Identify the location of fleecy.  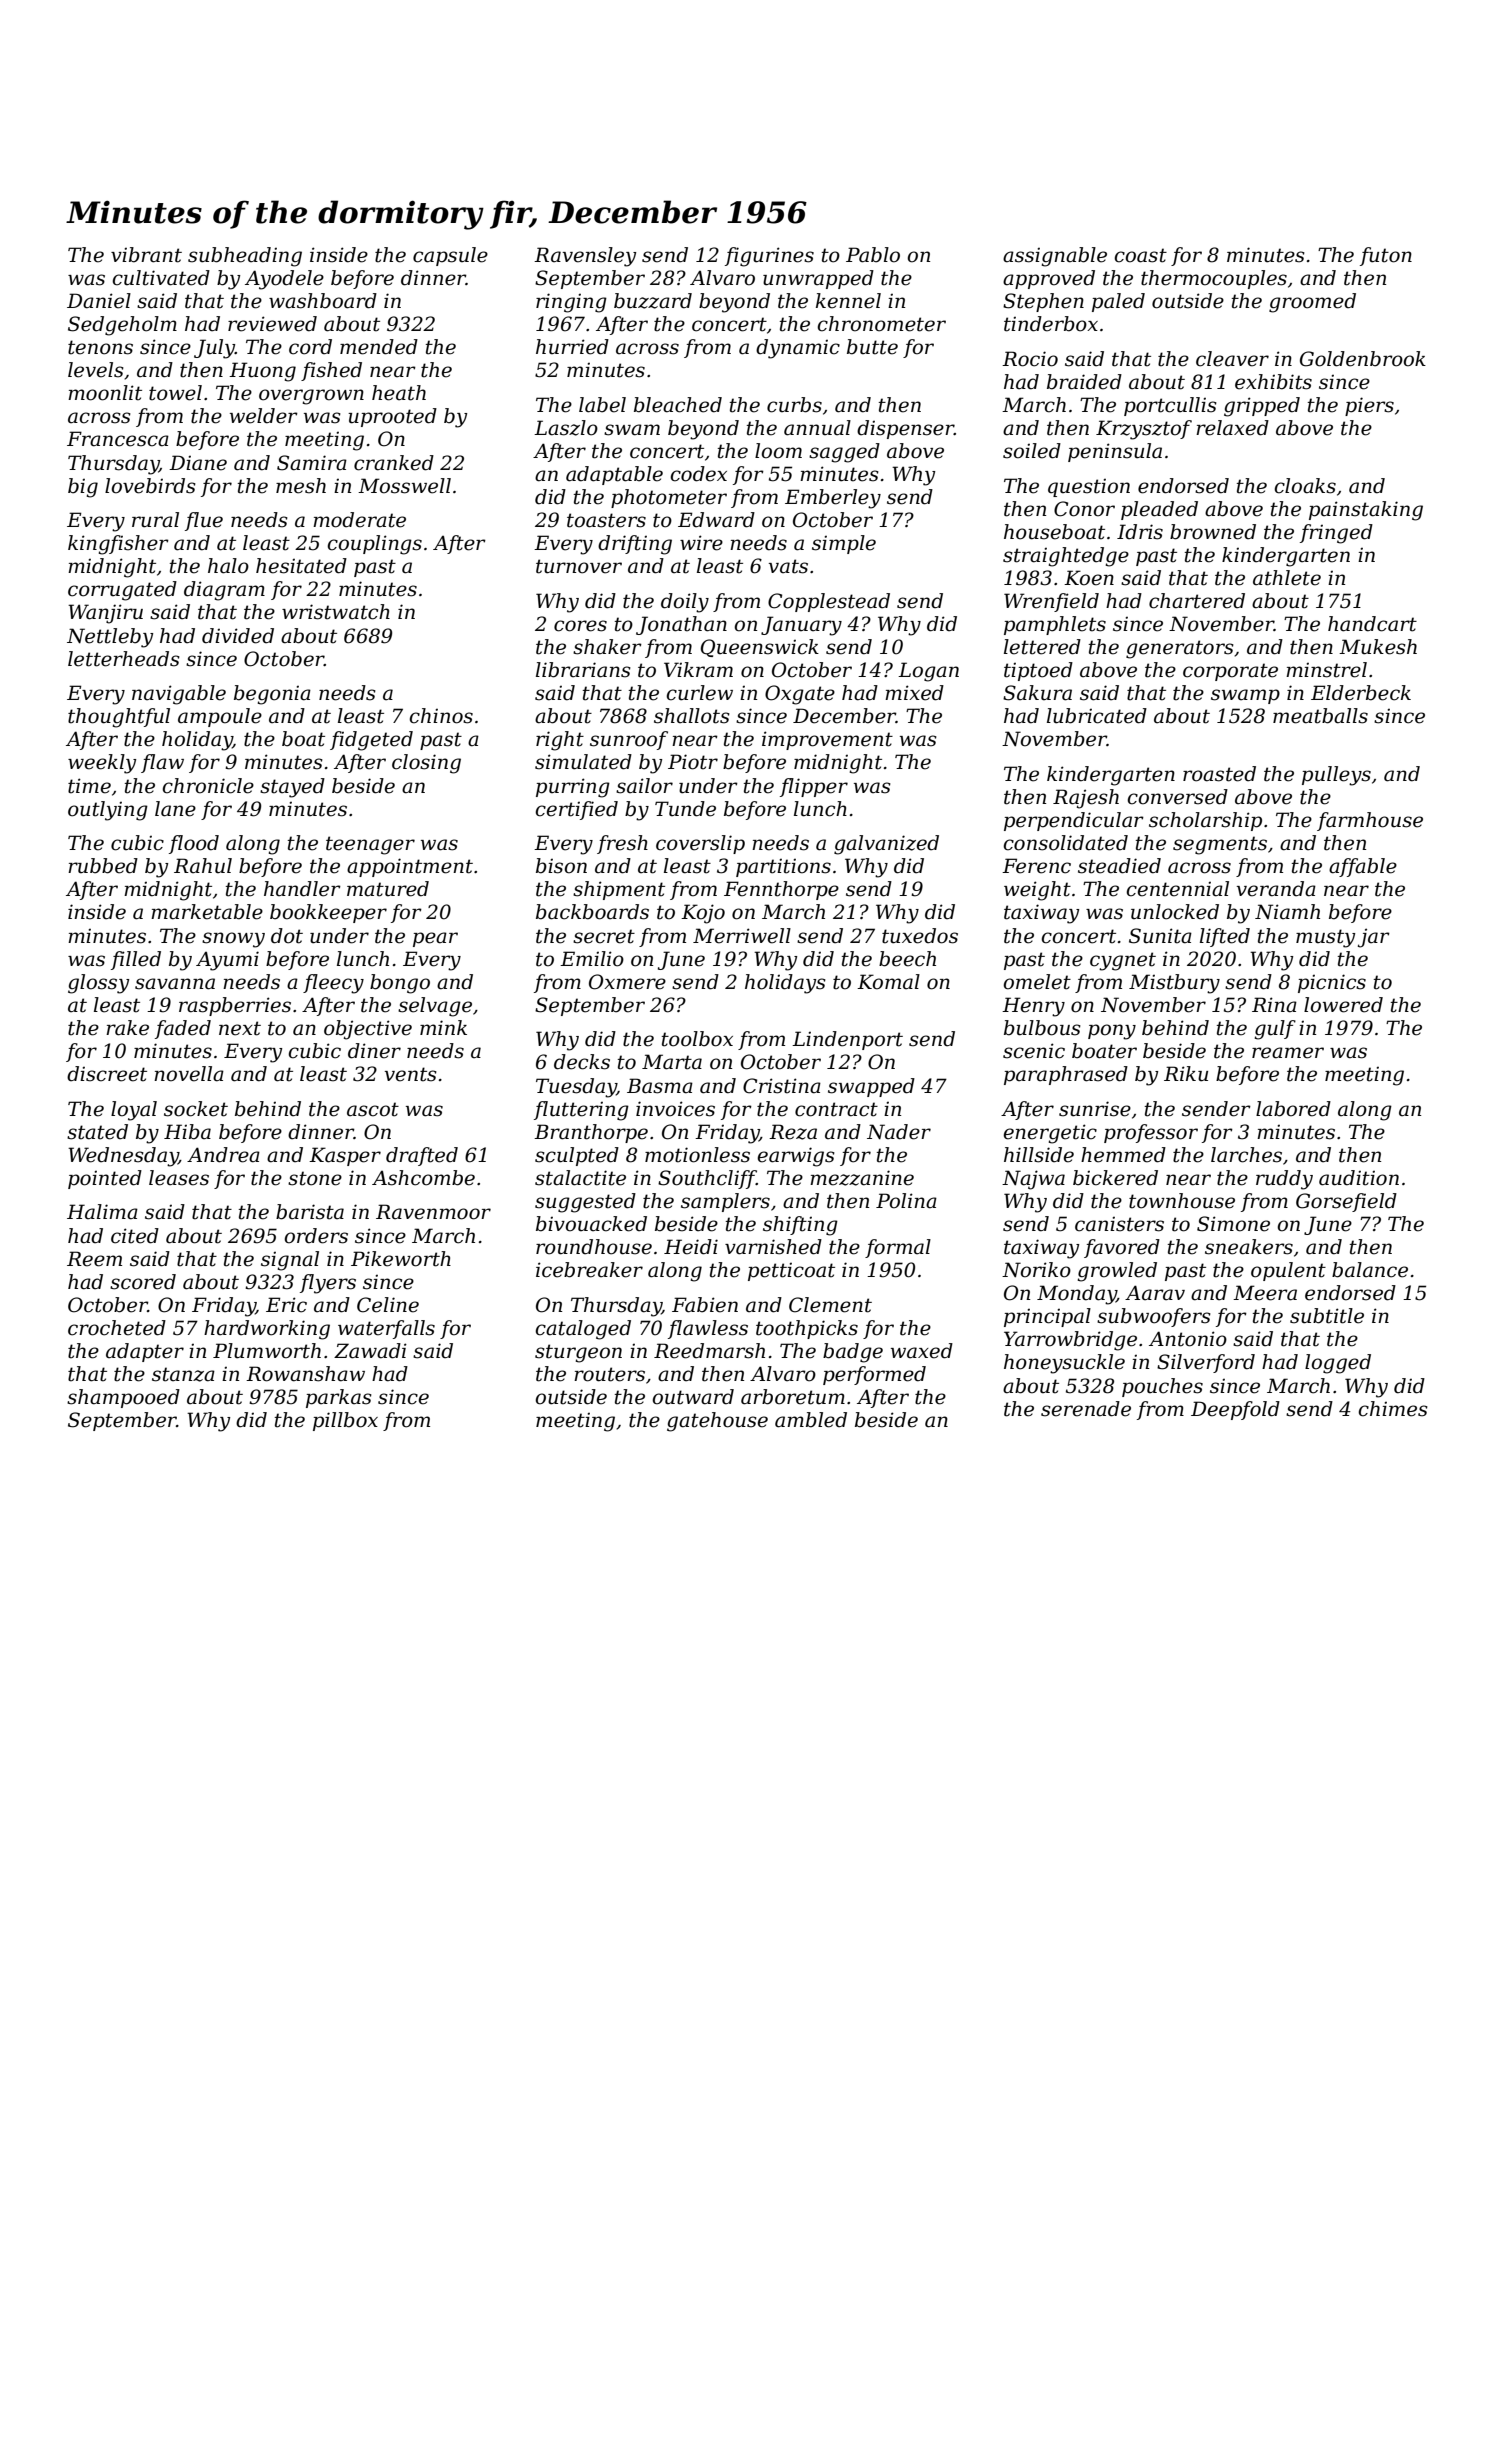
(333, 984).
